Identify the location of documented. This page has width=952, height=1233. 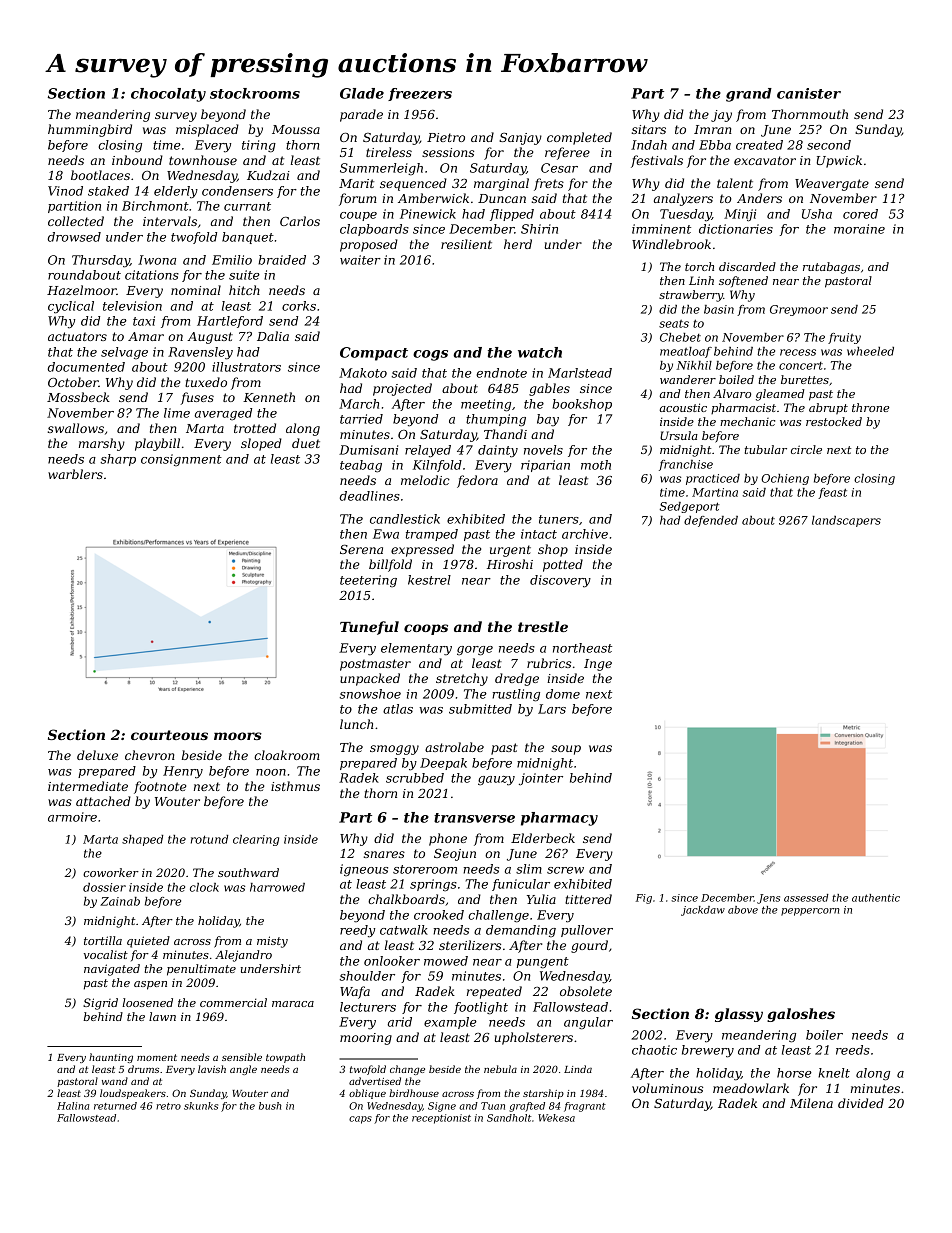
(86, 367).
